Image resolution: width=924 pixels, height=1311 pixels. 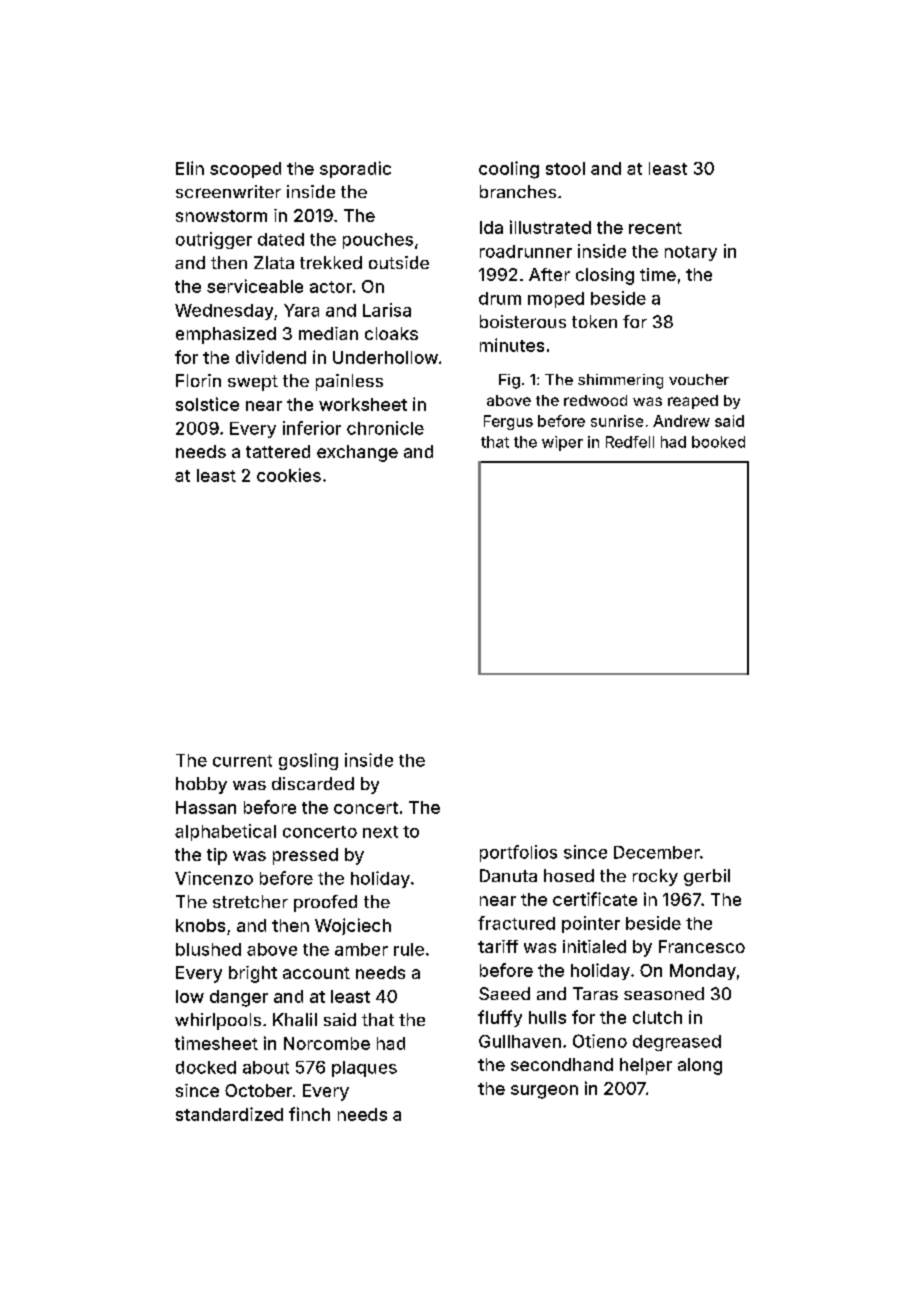 I want to click on snowstorm, so click(x=221, y=216).
